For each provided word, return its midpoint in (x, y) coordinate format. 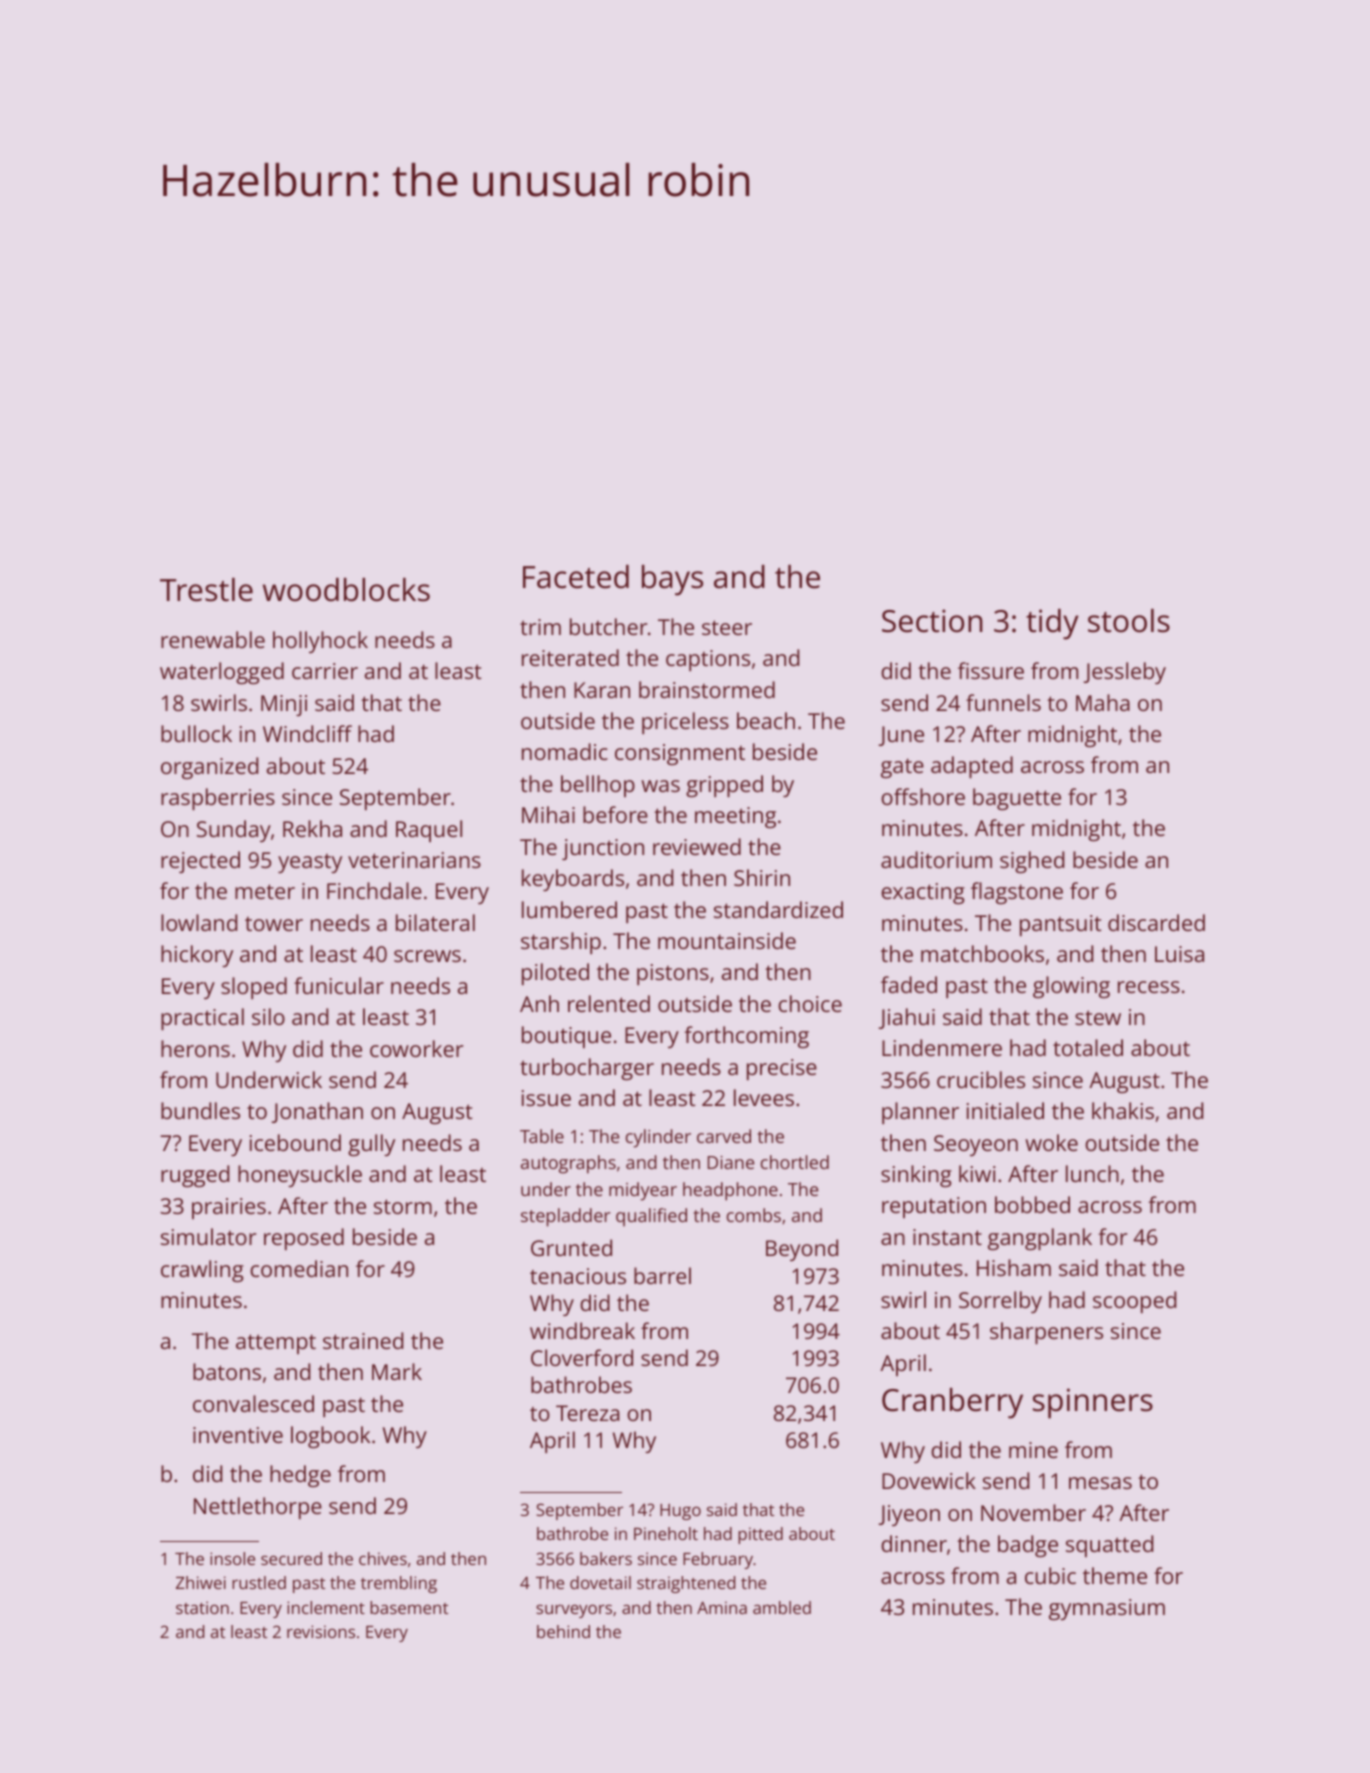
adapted (972, 767)
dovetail (600, 1582)
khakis (1123, 1110)
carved (724, 1136)
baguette (1017, 799)
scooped (1134, 1302)
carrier (325, 671)
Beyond (802, 1250)
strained (363, 1340)
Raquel (429, 831)
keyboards (573, 880)
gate (902, 768)
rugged (195, 1176)
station (202, 1607)
